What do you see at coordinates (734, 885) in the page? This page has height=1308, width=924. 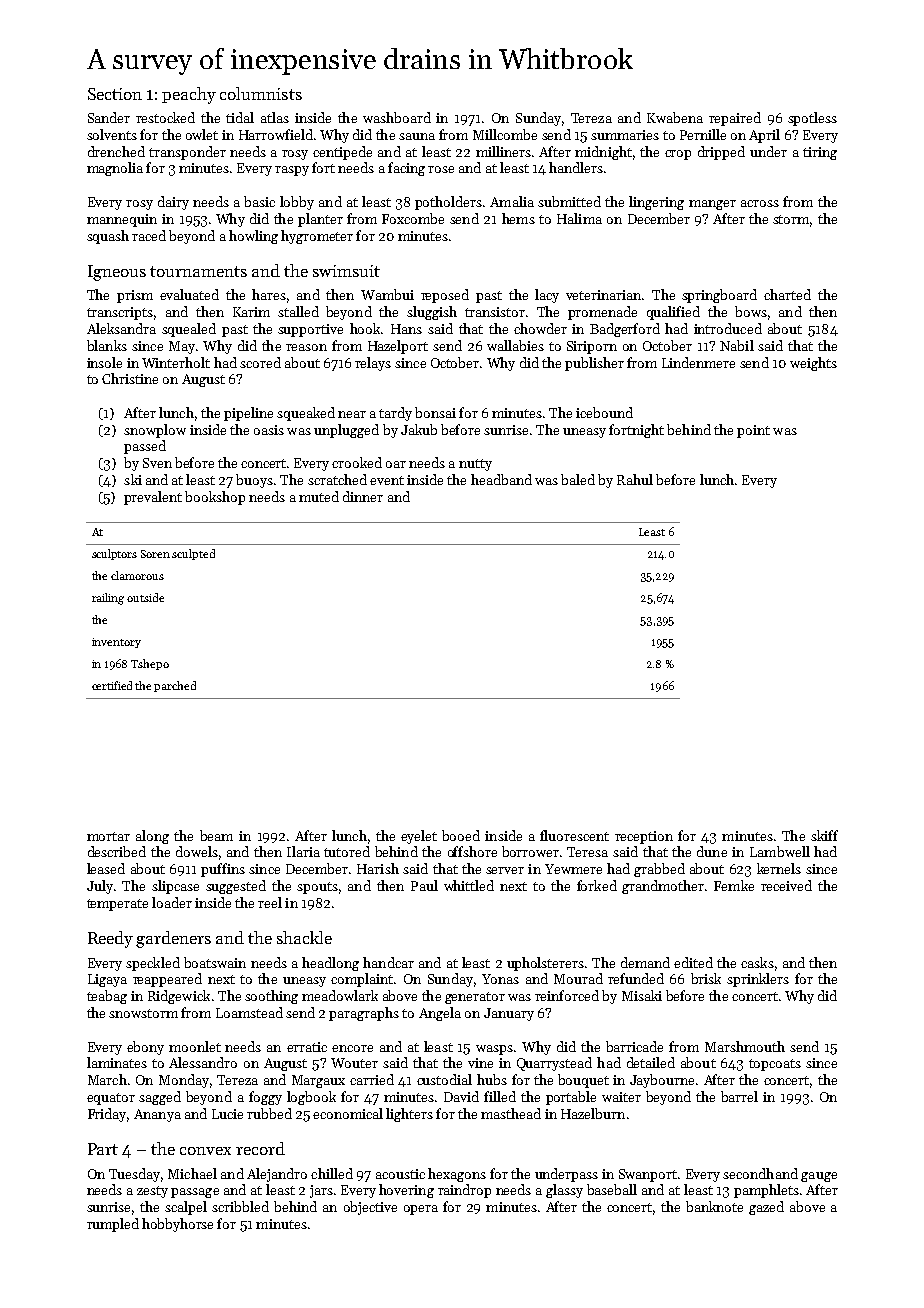 I see `Femke` at bounding box center [734, 885].
